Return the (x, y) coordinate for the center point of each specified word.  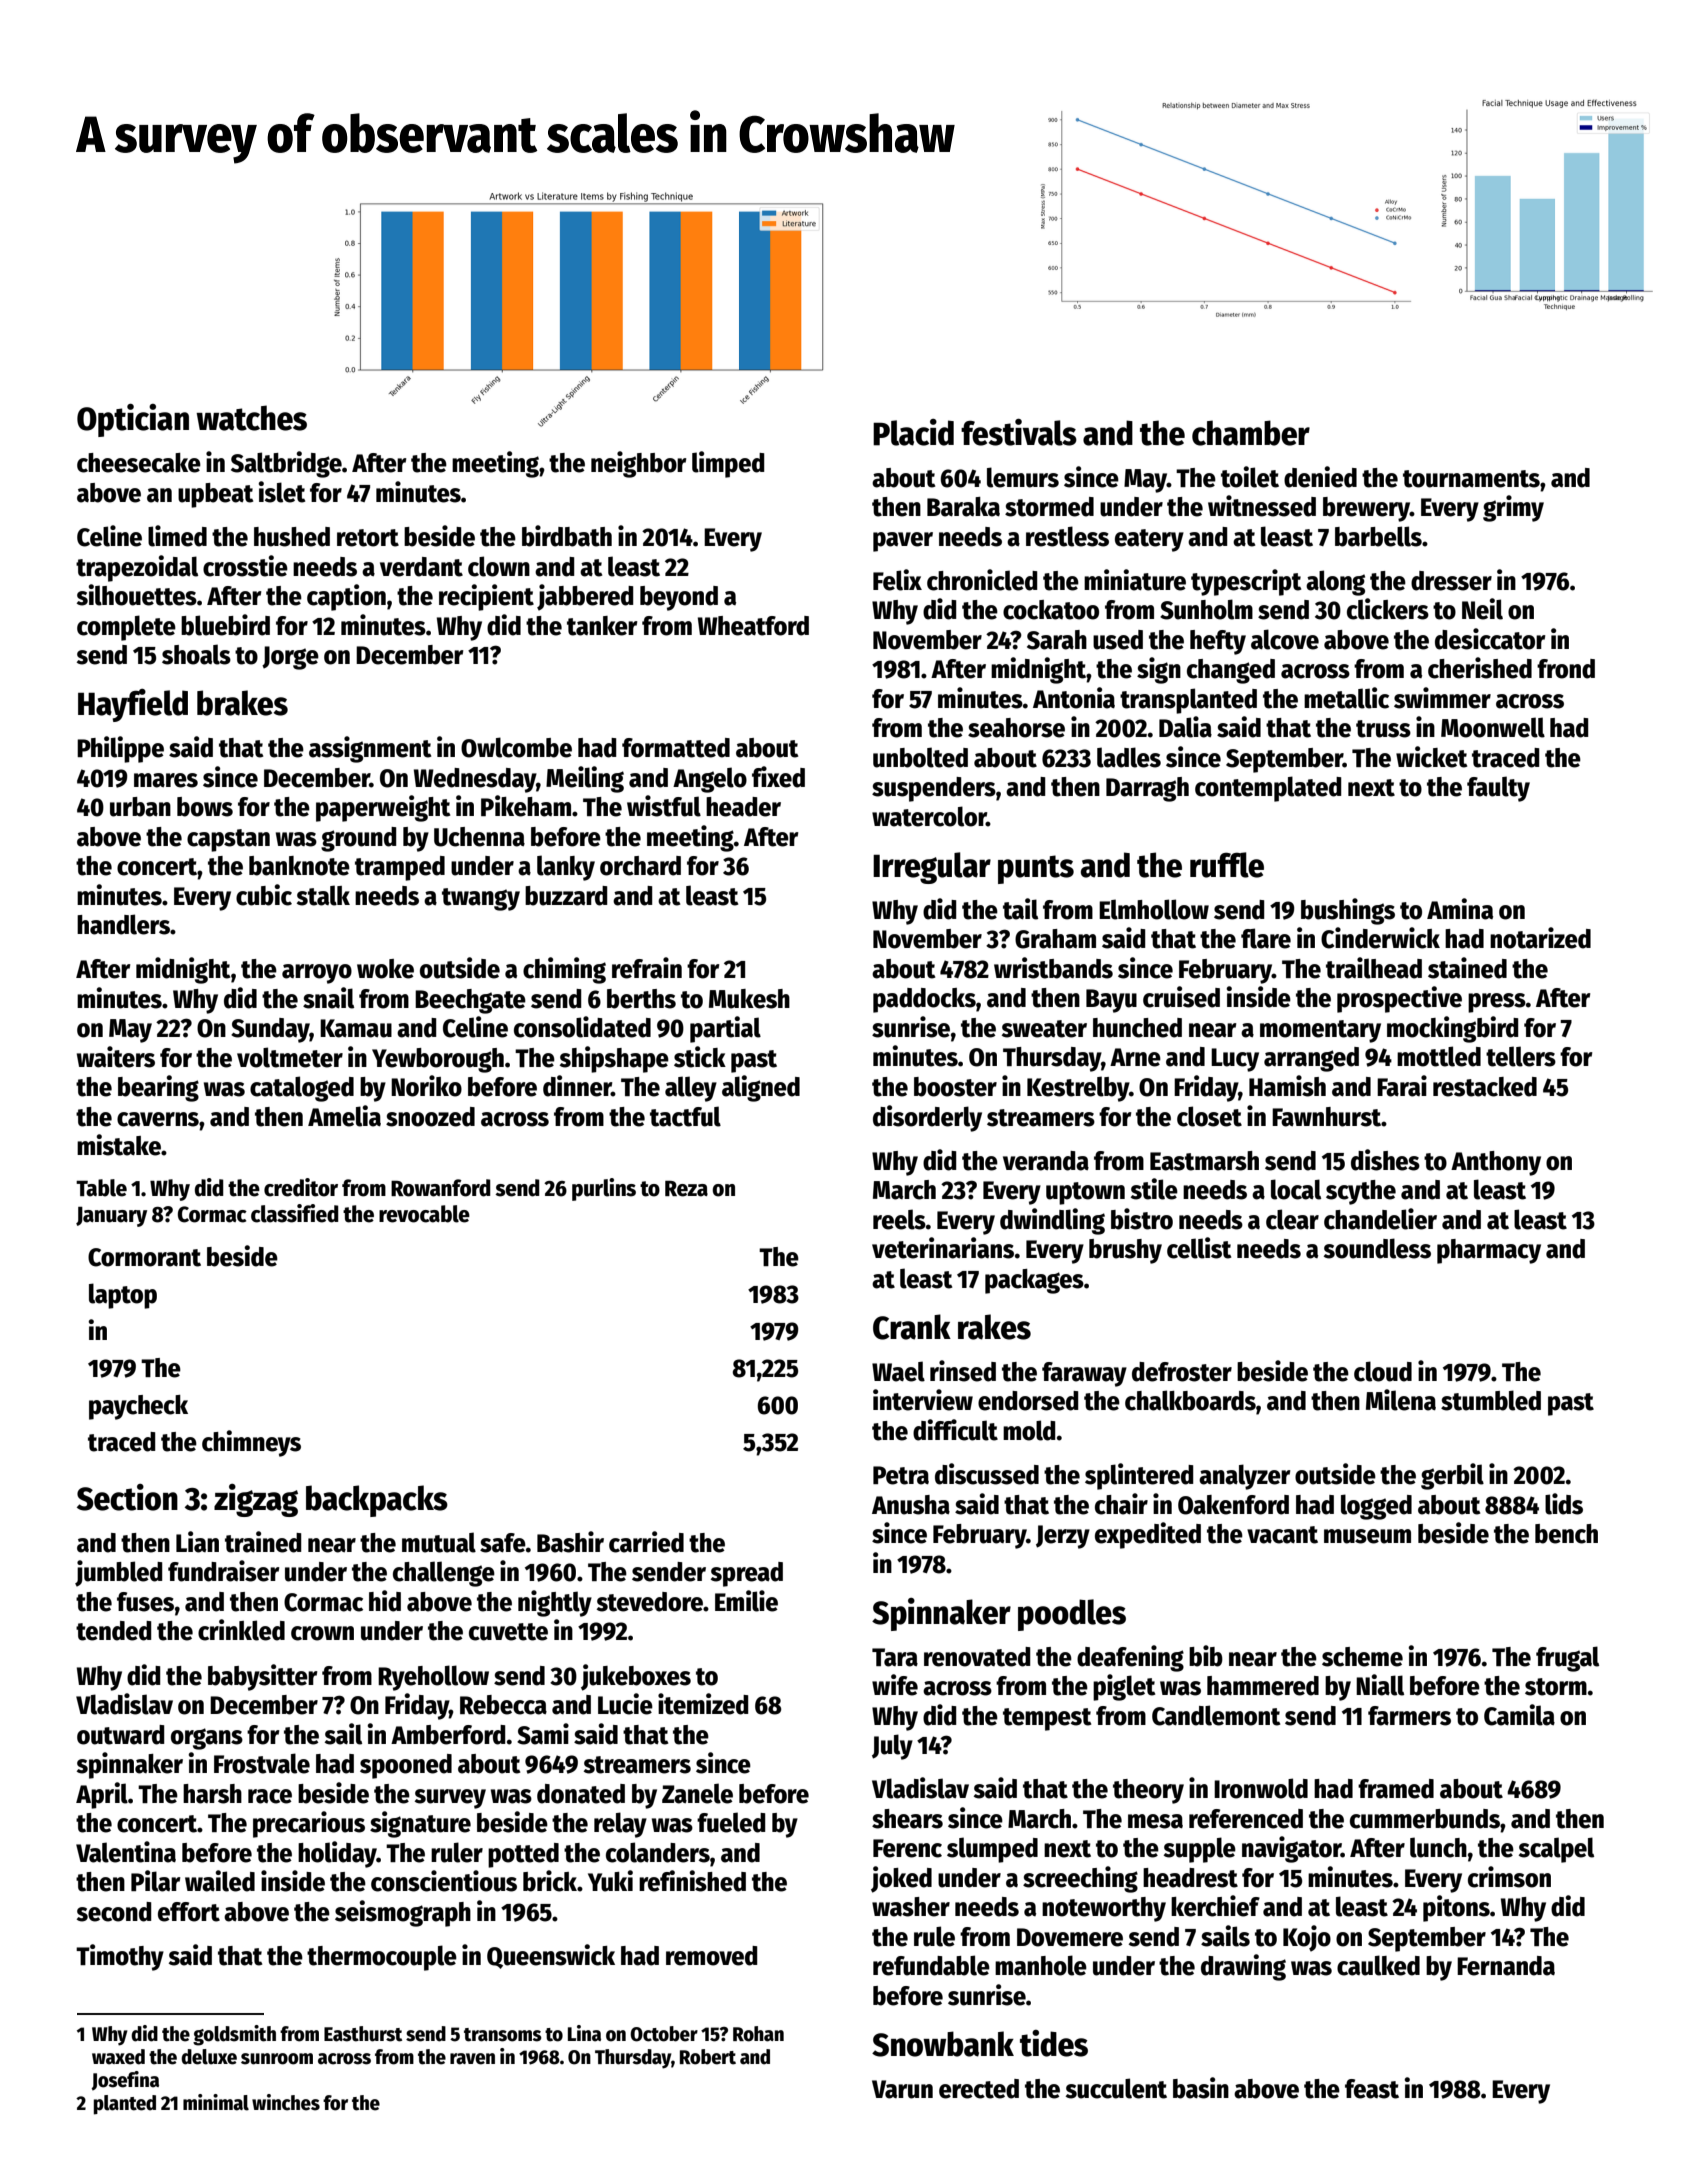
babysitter (262, 1677)
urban (140, 807)
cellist (1199, 1248)
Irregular (932, 868)
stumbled (1491, 1400)
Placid (913, 432)
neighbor (638, 464)
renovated (977, 1657)
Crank (912, 1327)
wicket (1431, 757)
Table (101, 1188)
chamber (1251, 433)
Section (127, 1497)
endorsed (1028, 1401)
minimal (216, 2102)
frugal (1567, 1659)
